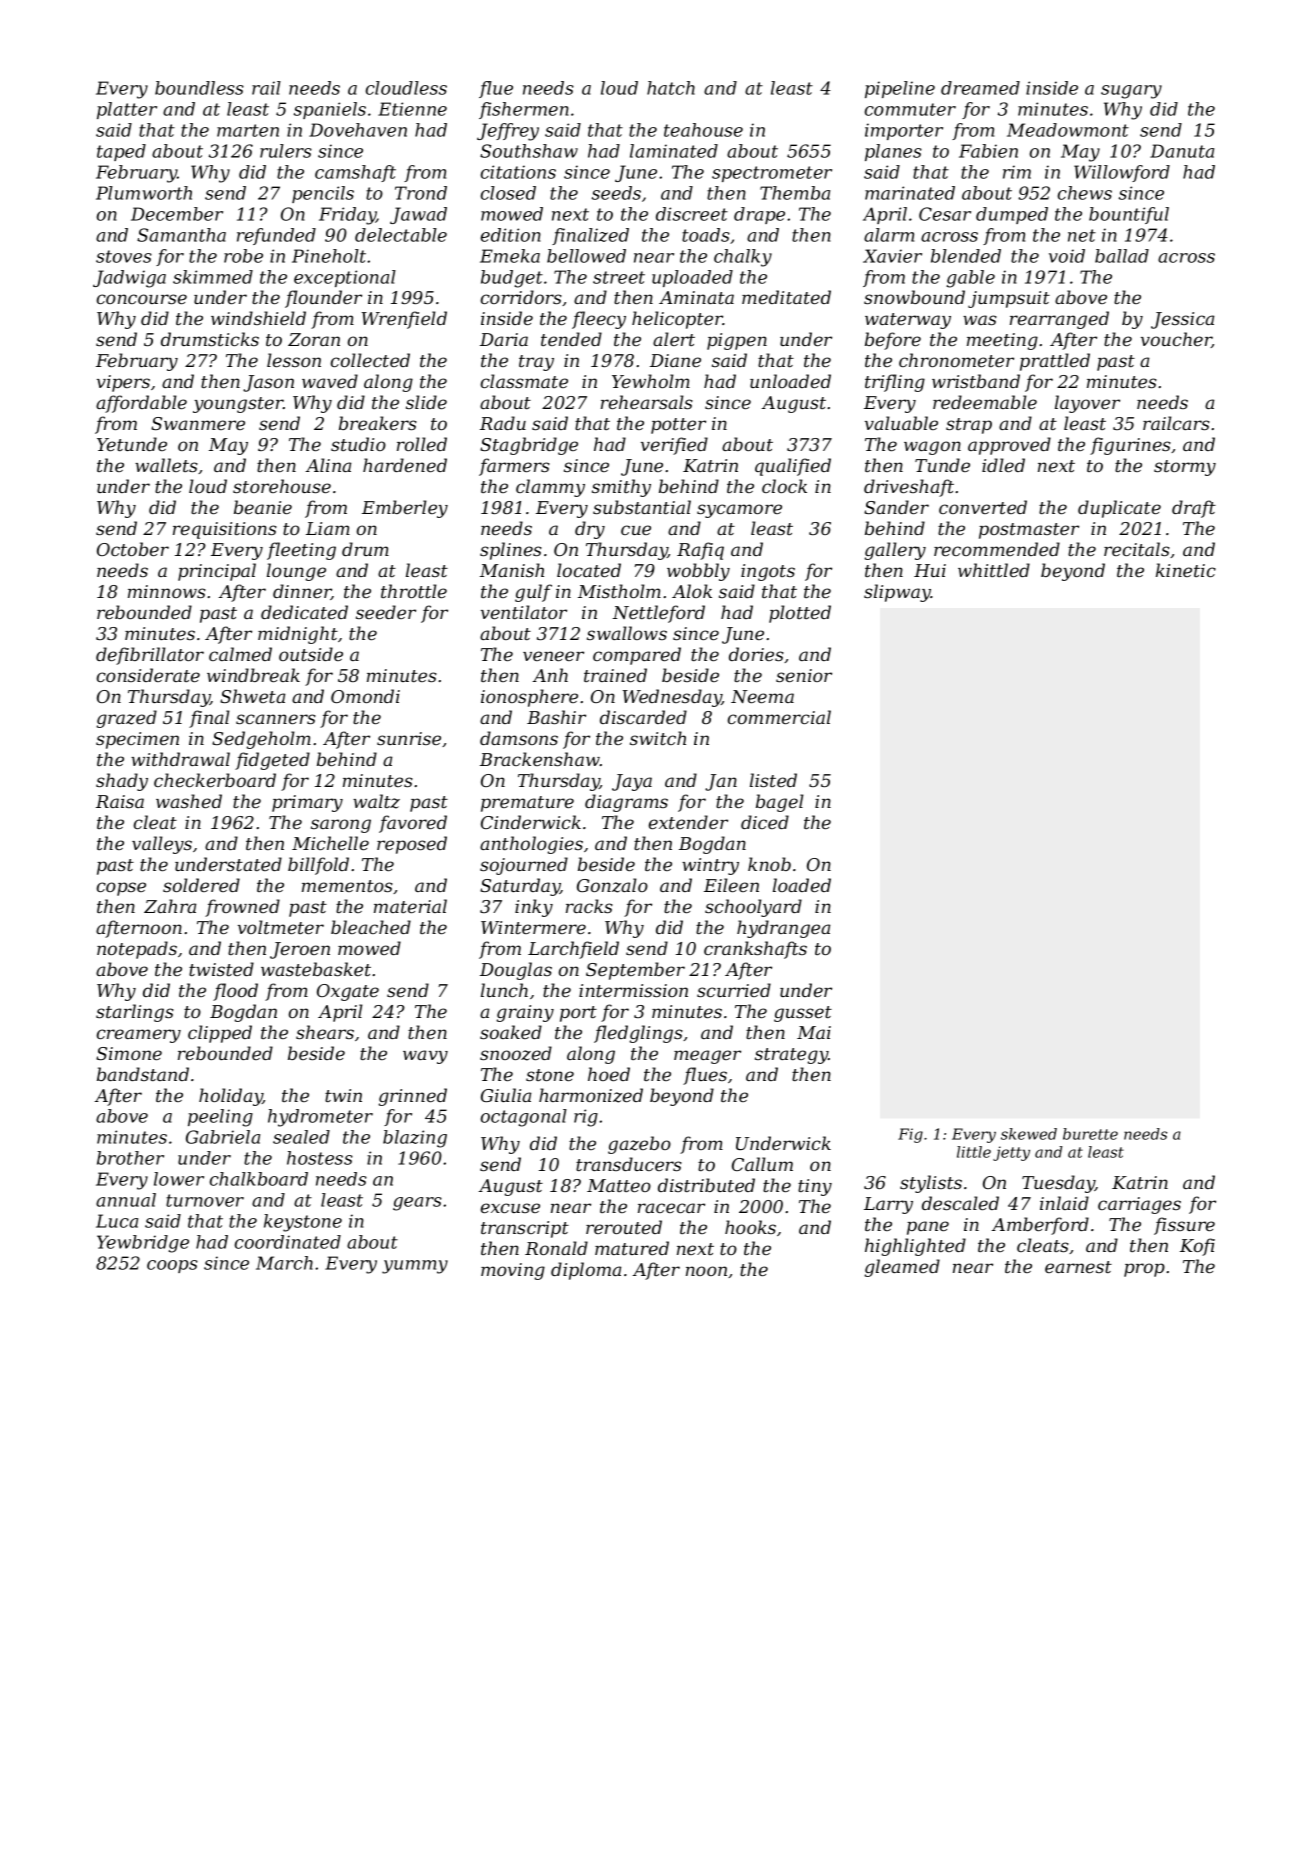 The height and width of the screenshot is (1856, 1312). Describe the element at coordinates (1067, 256) in the screenshot. I see `void` at that location.
